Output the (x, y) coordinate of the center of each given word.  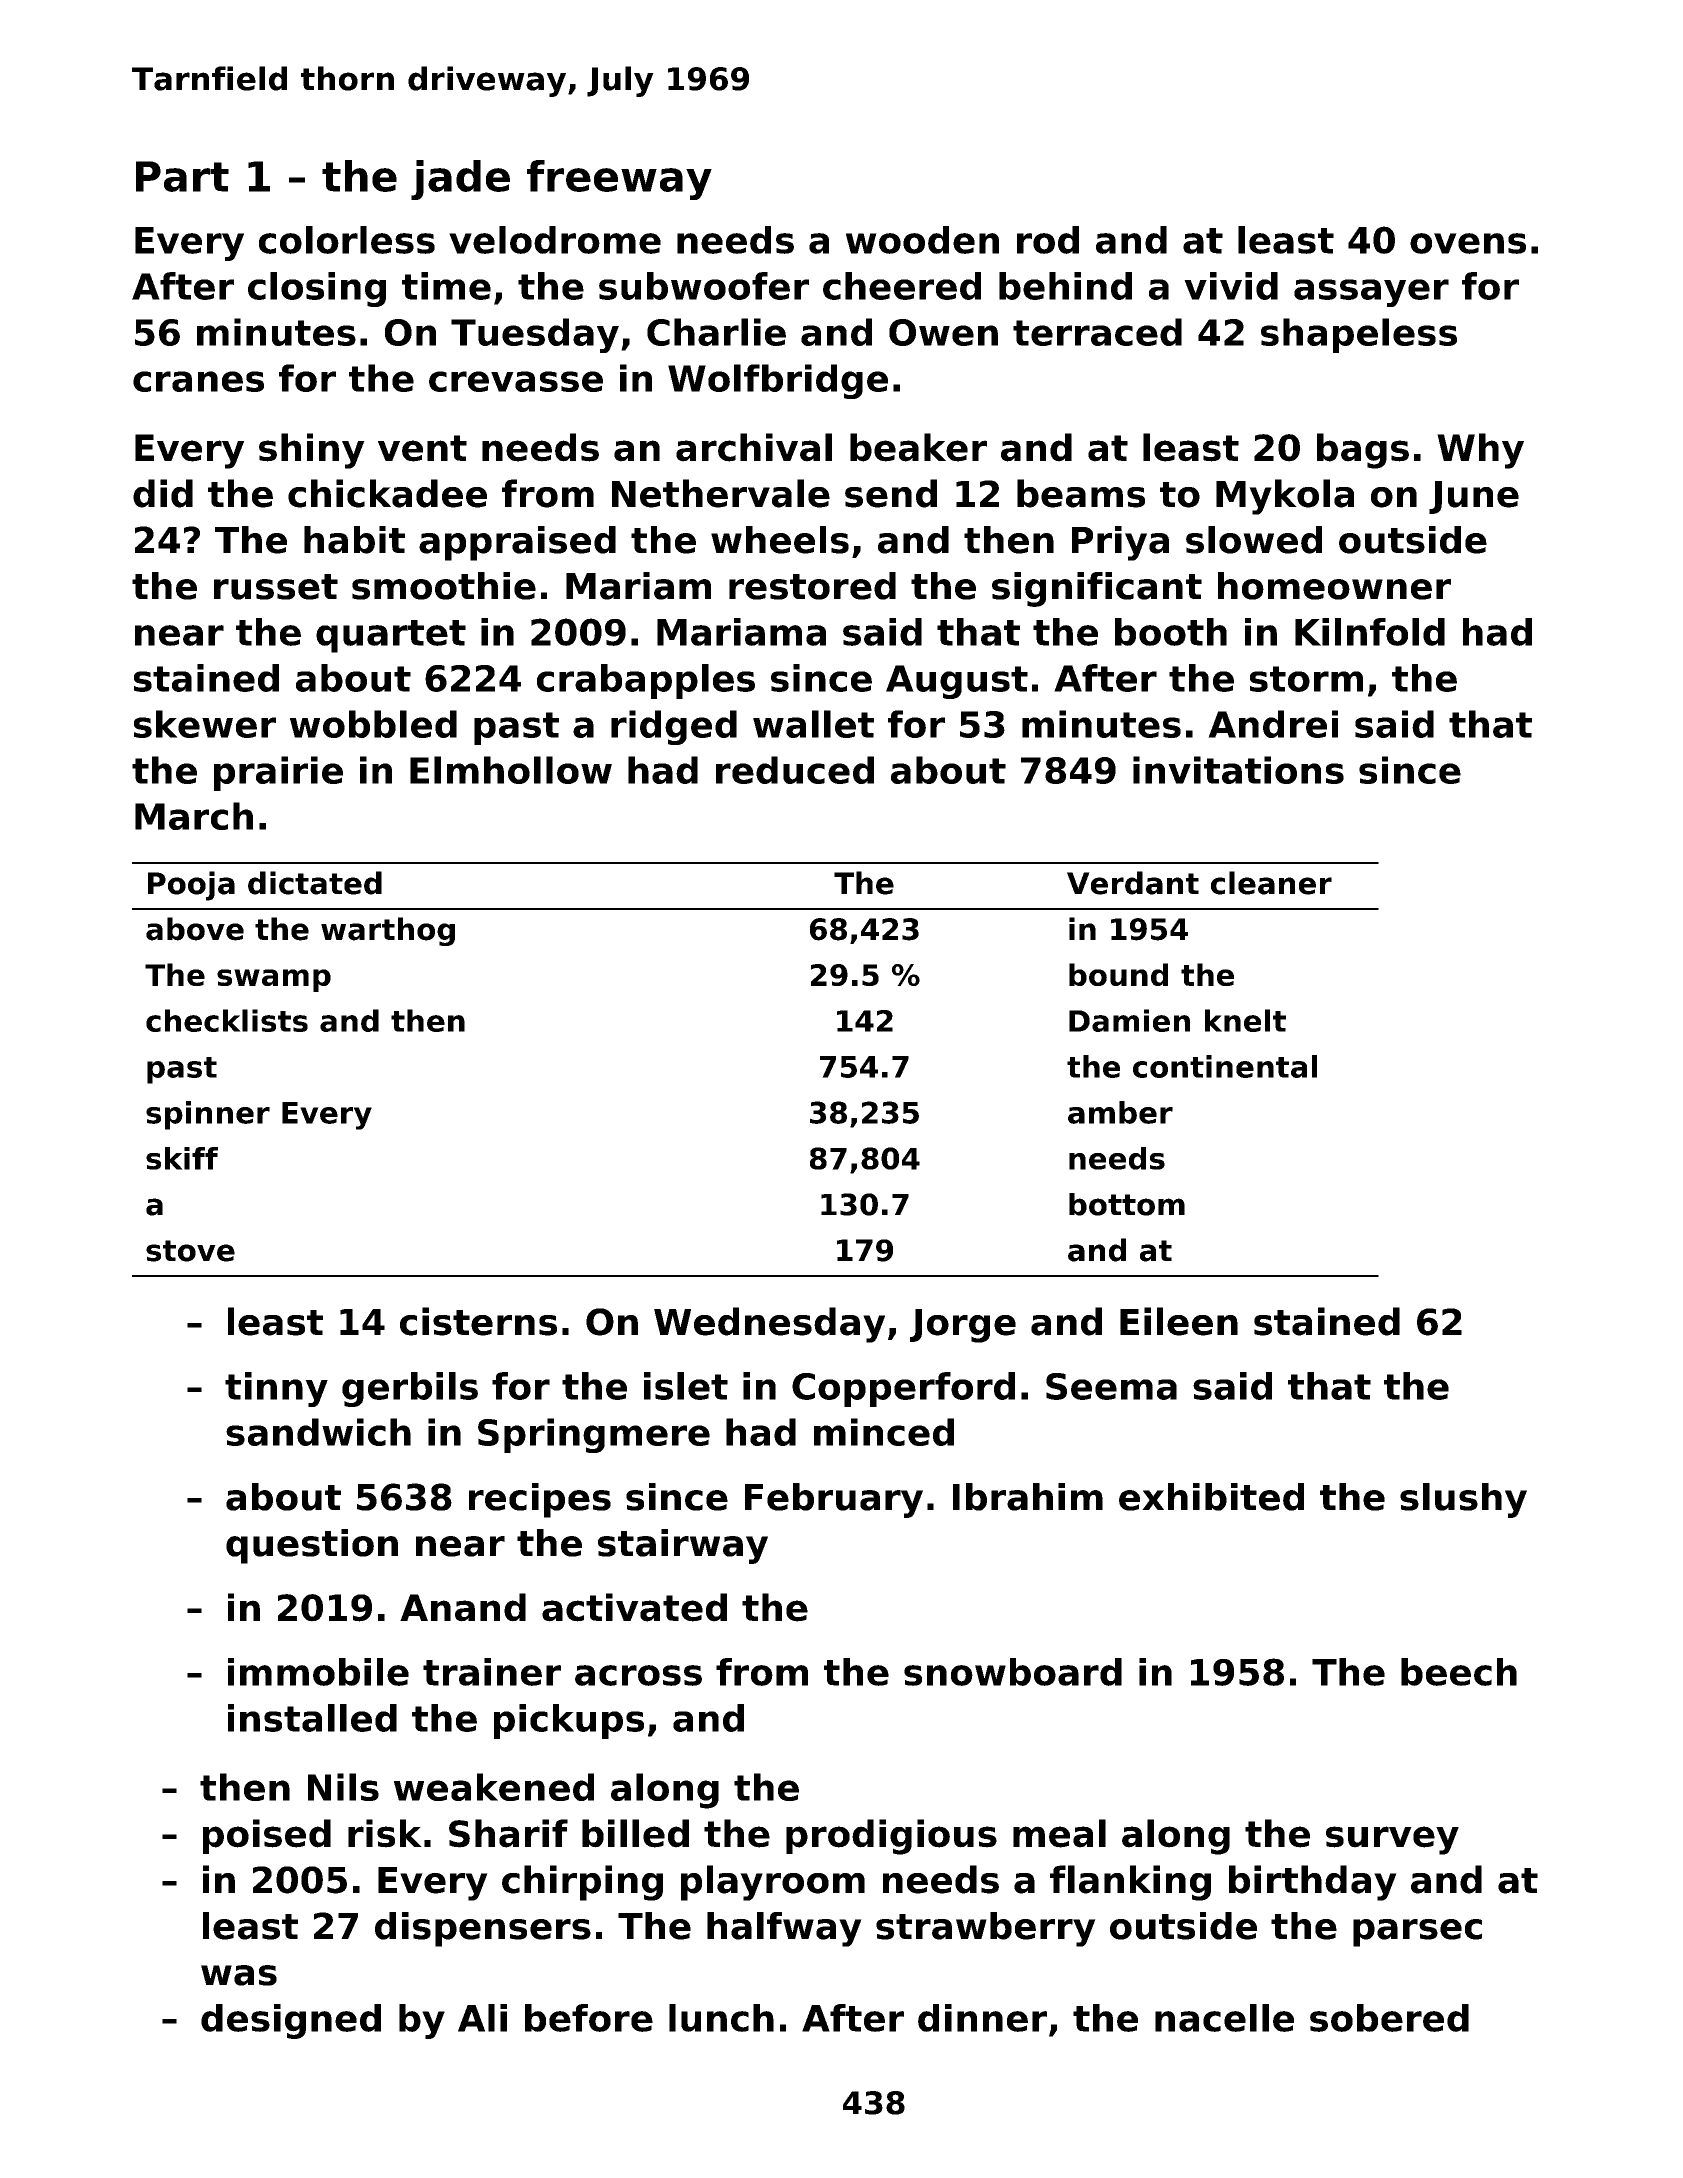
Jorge (963, 1326)
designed (291, 2021)
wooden (922, 240)
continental (1225, 1066)
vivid (1231, 286)
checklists (227, 1020)
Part (182, 176)
